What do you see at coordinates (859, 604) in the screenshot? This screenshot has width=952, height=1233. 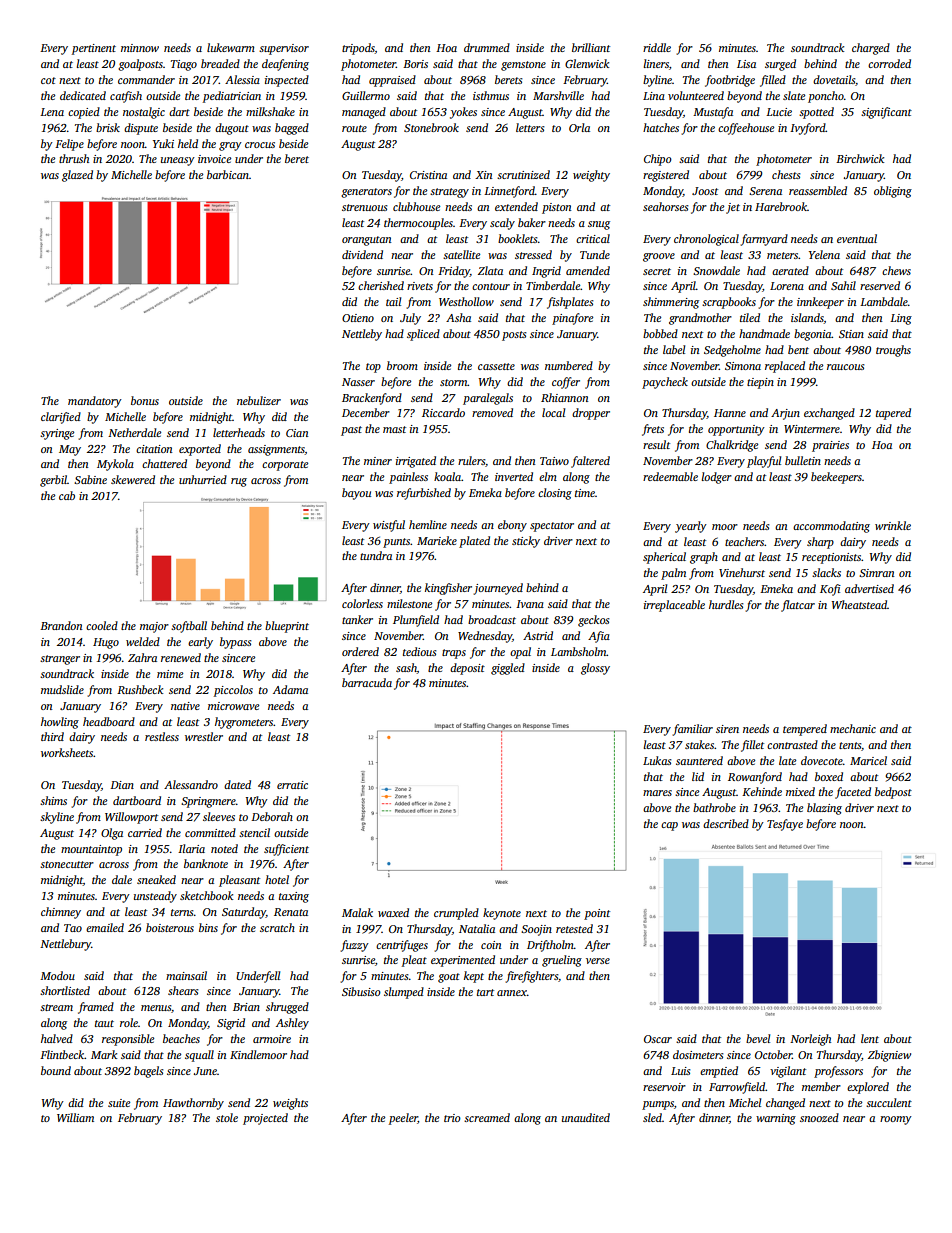 I see `Wheatstead` at bounding box center [859, 604].
